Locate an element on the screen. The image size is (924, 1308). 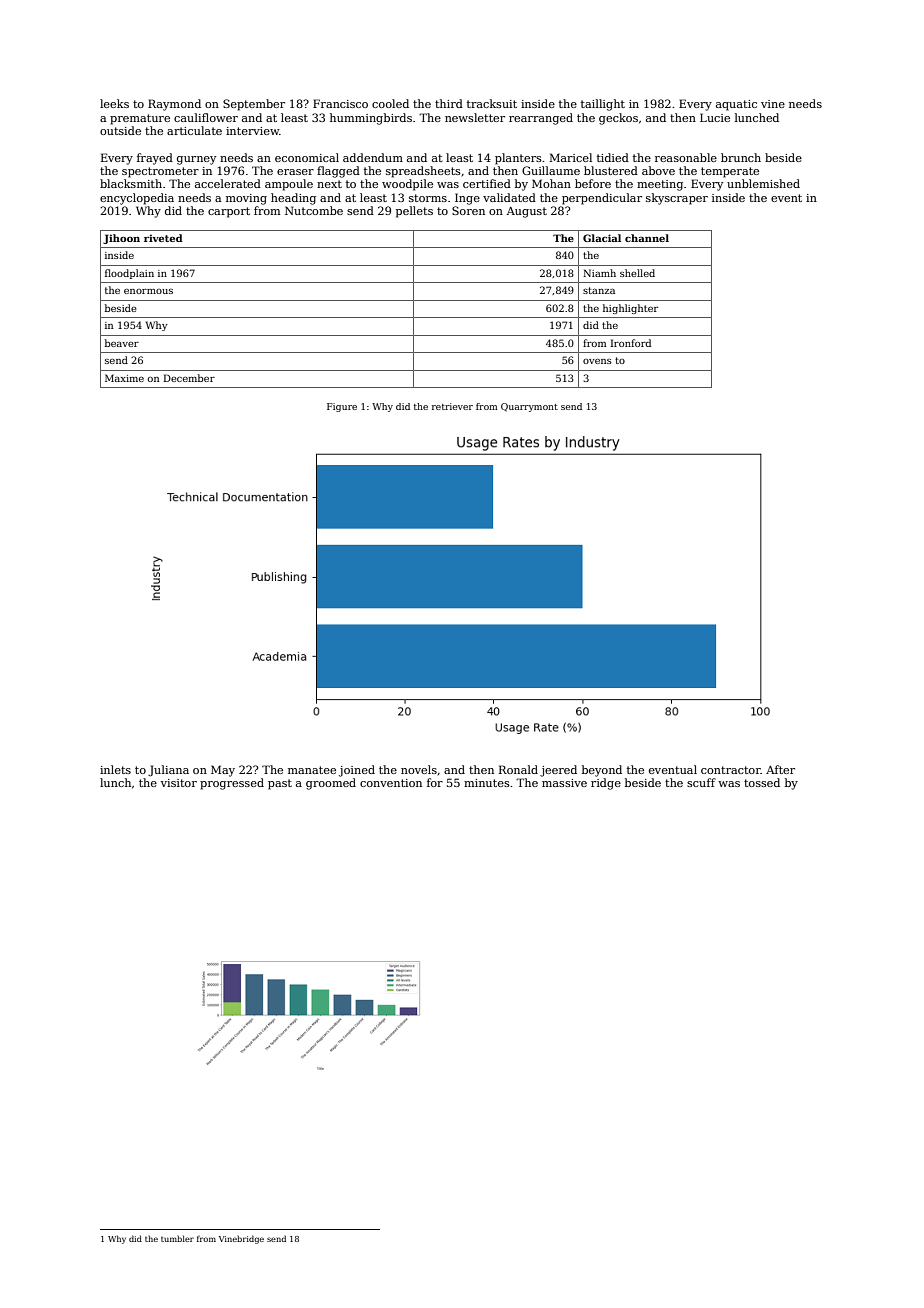
Ironford is located at coordinates (631, 343).
